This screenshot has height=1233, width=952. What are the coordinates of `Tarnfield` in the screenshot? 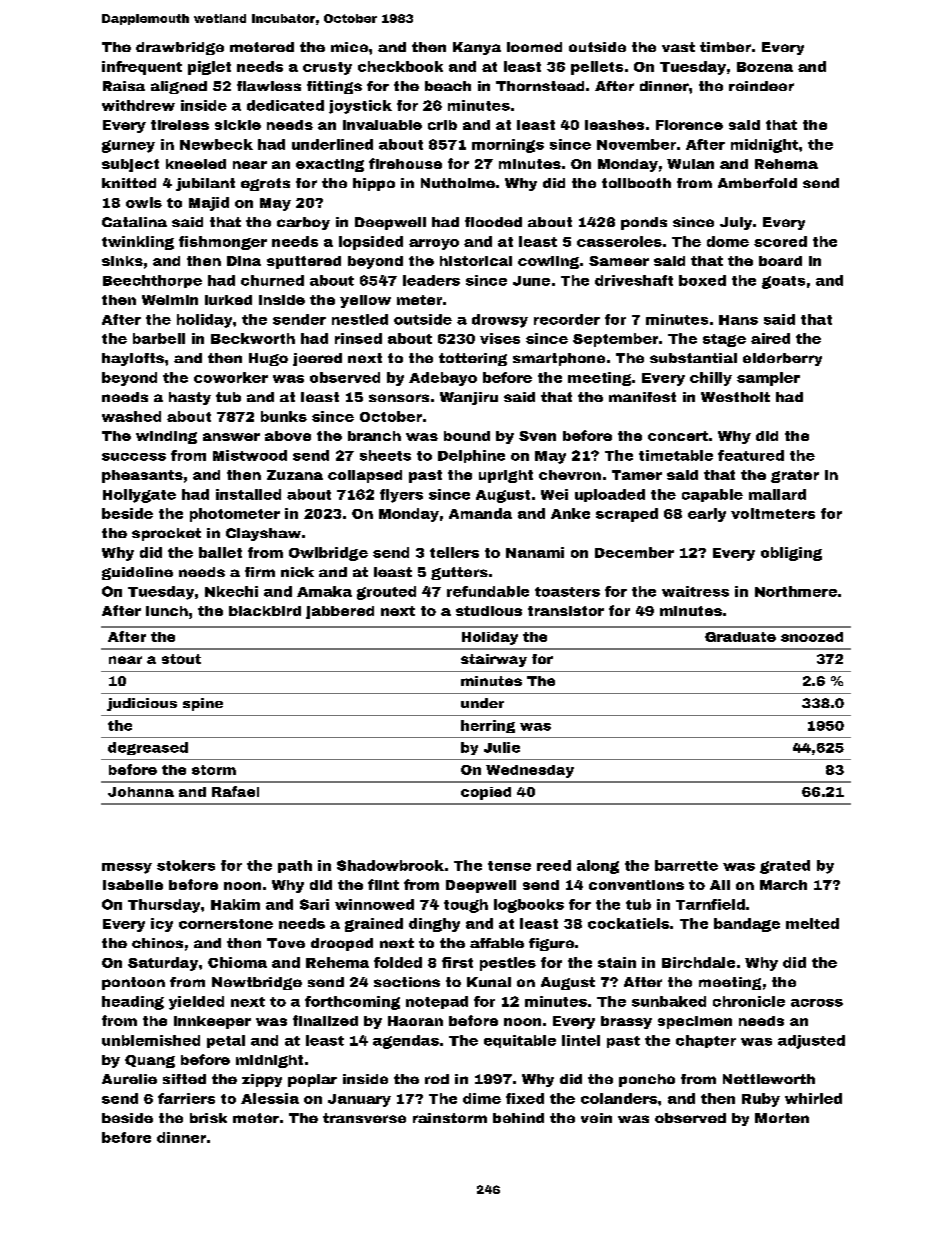 It's located at (710, 904).
